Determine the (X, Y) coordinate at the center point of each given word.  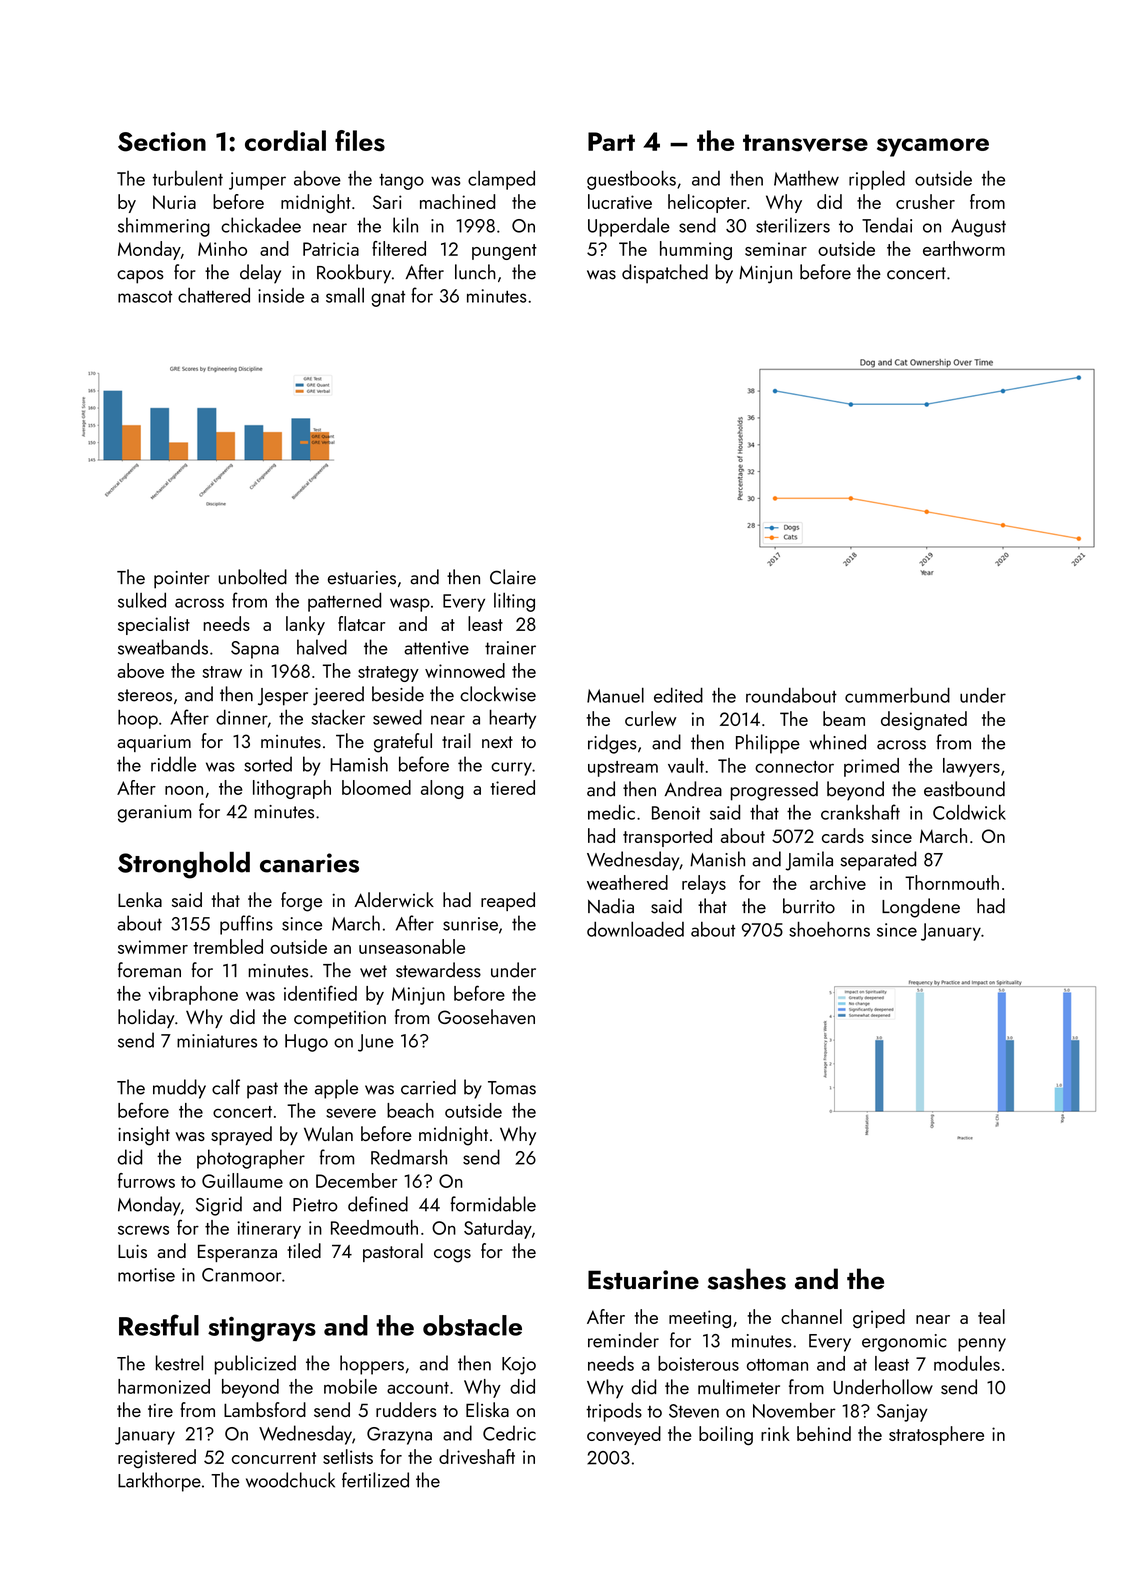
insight (144, 1136)
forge (301, 902)
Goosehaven (486, 1016)
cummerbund (897, 695)
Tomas (512, 1088)
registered (157, 1458)
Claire (513, 577)
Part (611, 141)
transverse (805, 143)
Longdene (921, 908)
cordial (285, 140)
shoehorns (829, 929)
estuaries (362, 578)
